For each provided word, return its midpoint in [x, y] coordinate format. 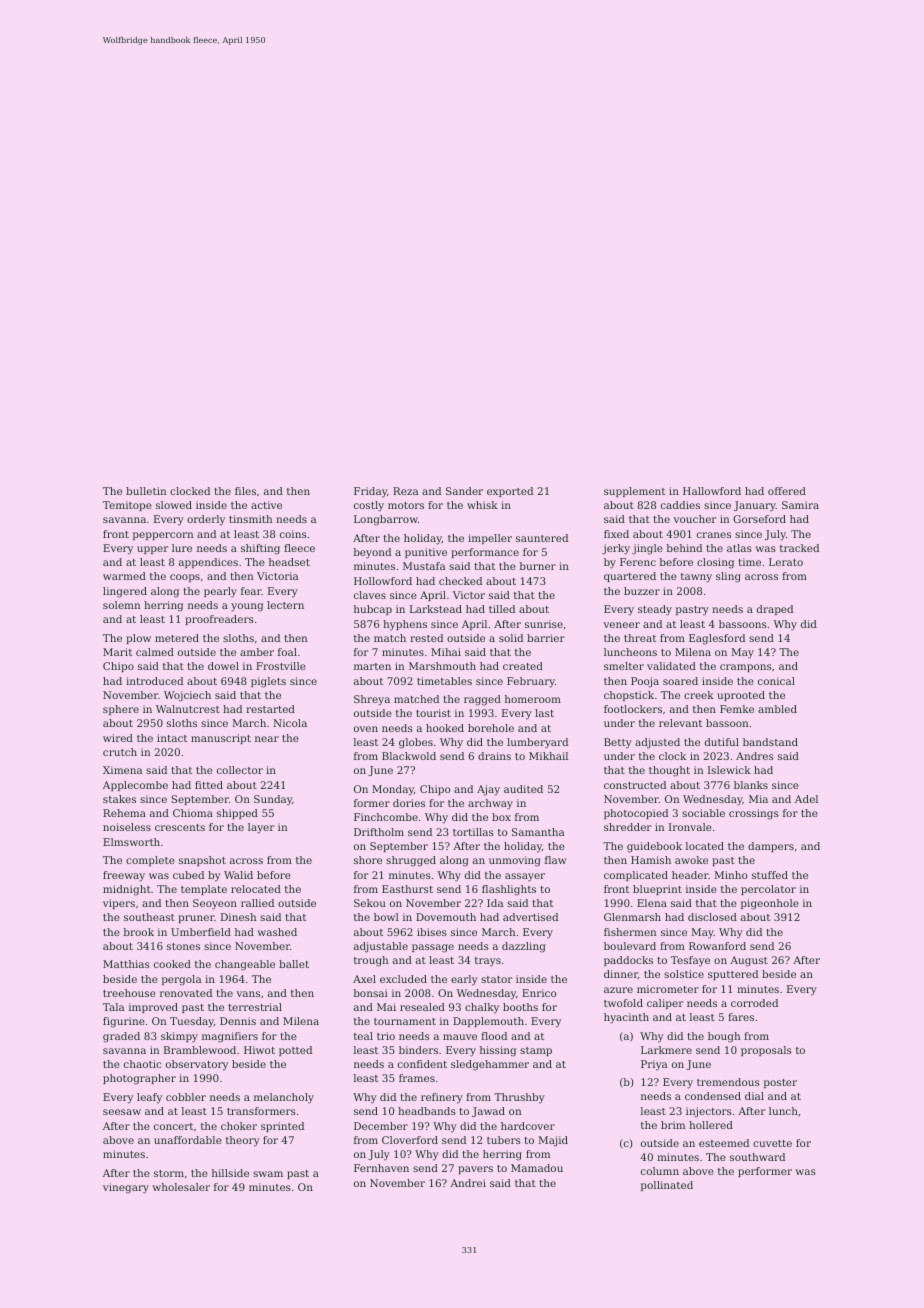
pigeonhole [770, 904]
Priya [654, 1065]
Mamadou [537, 1168]
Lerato [786, 562]
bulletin [146, 491]
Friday [370, 492]
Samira [800, 505]
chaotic [142, 1064]
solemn [121, 605]
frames [417, 1078]
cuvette [772, 1143]
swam [268, 1174]
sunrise [544, 624]
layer [261, 828]
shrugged [411, 861]
